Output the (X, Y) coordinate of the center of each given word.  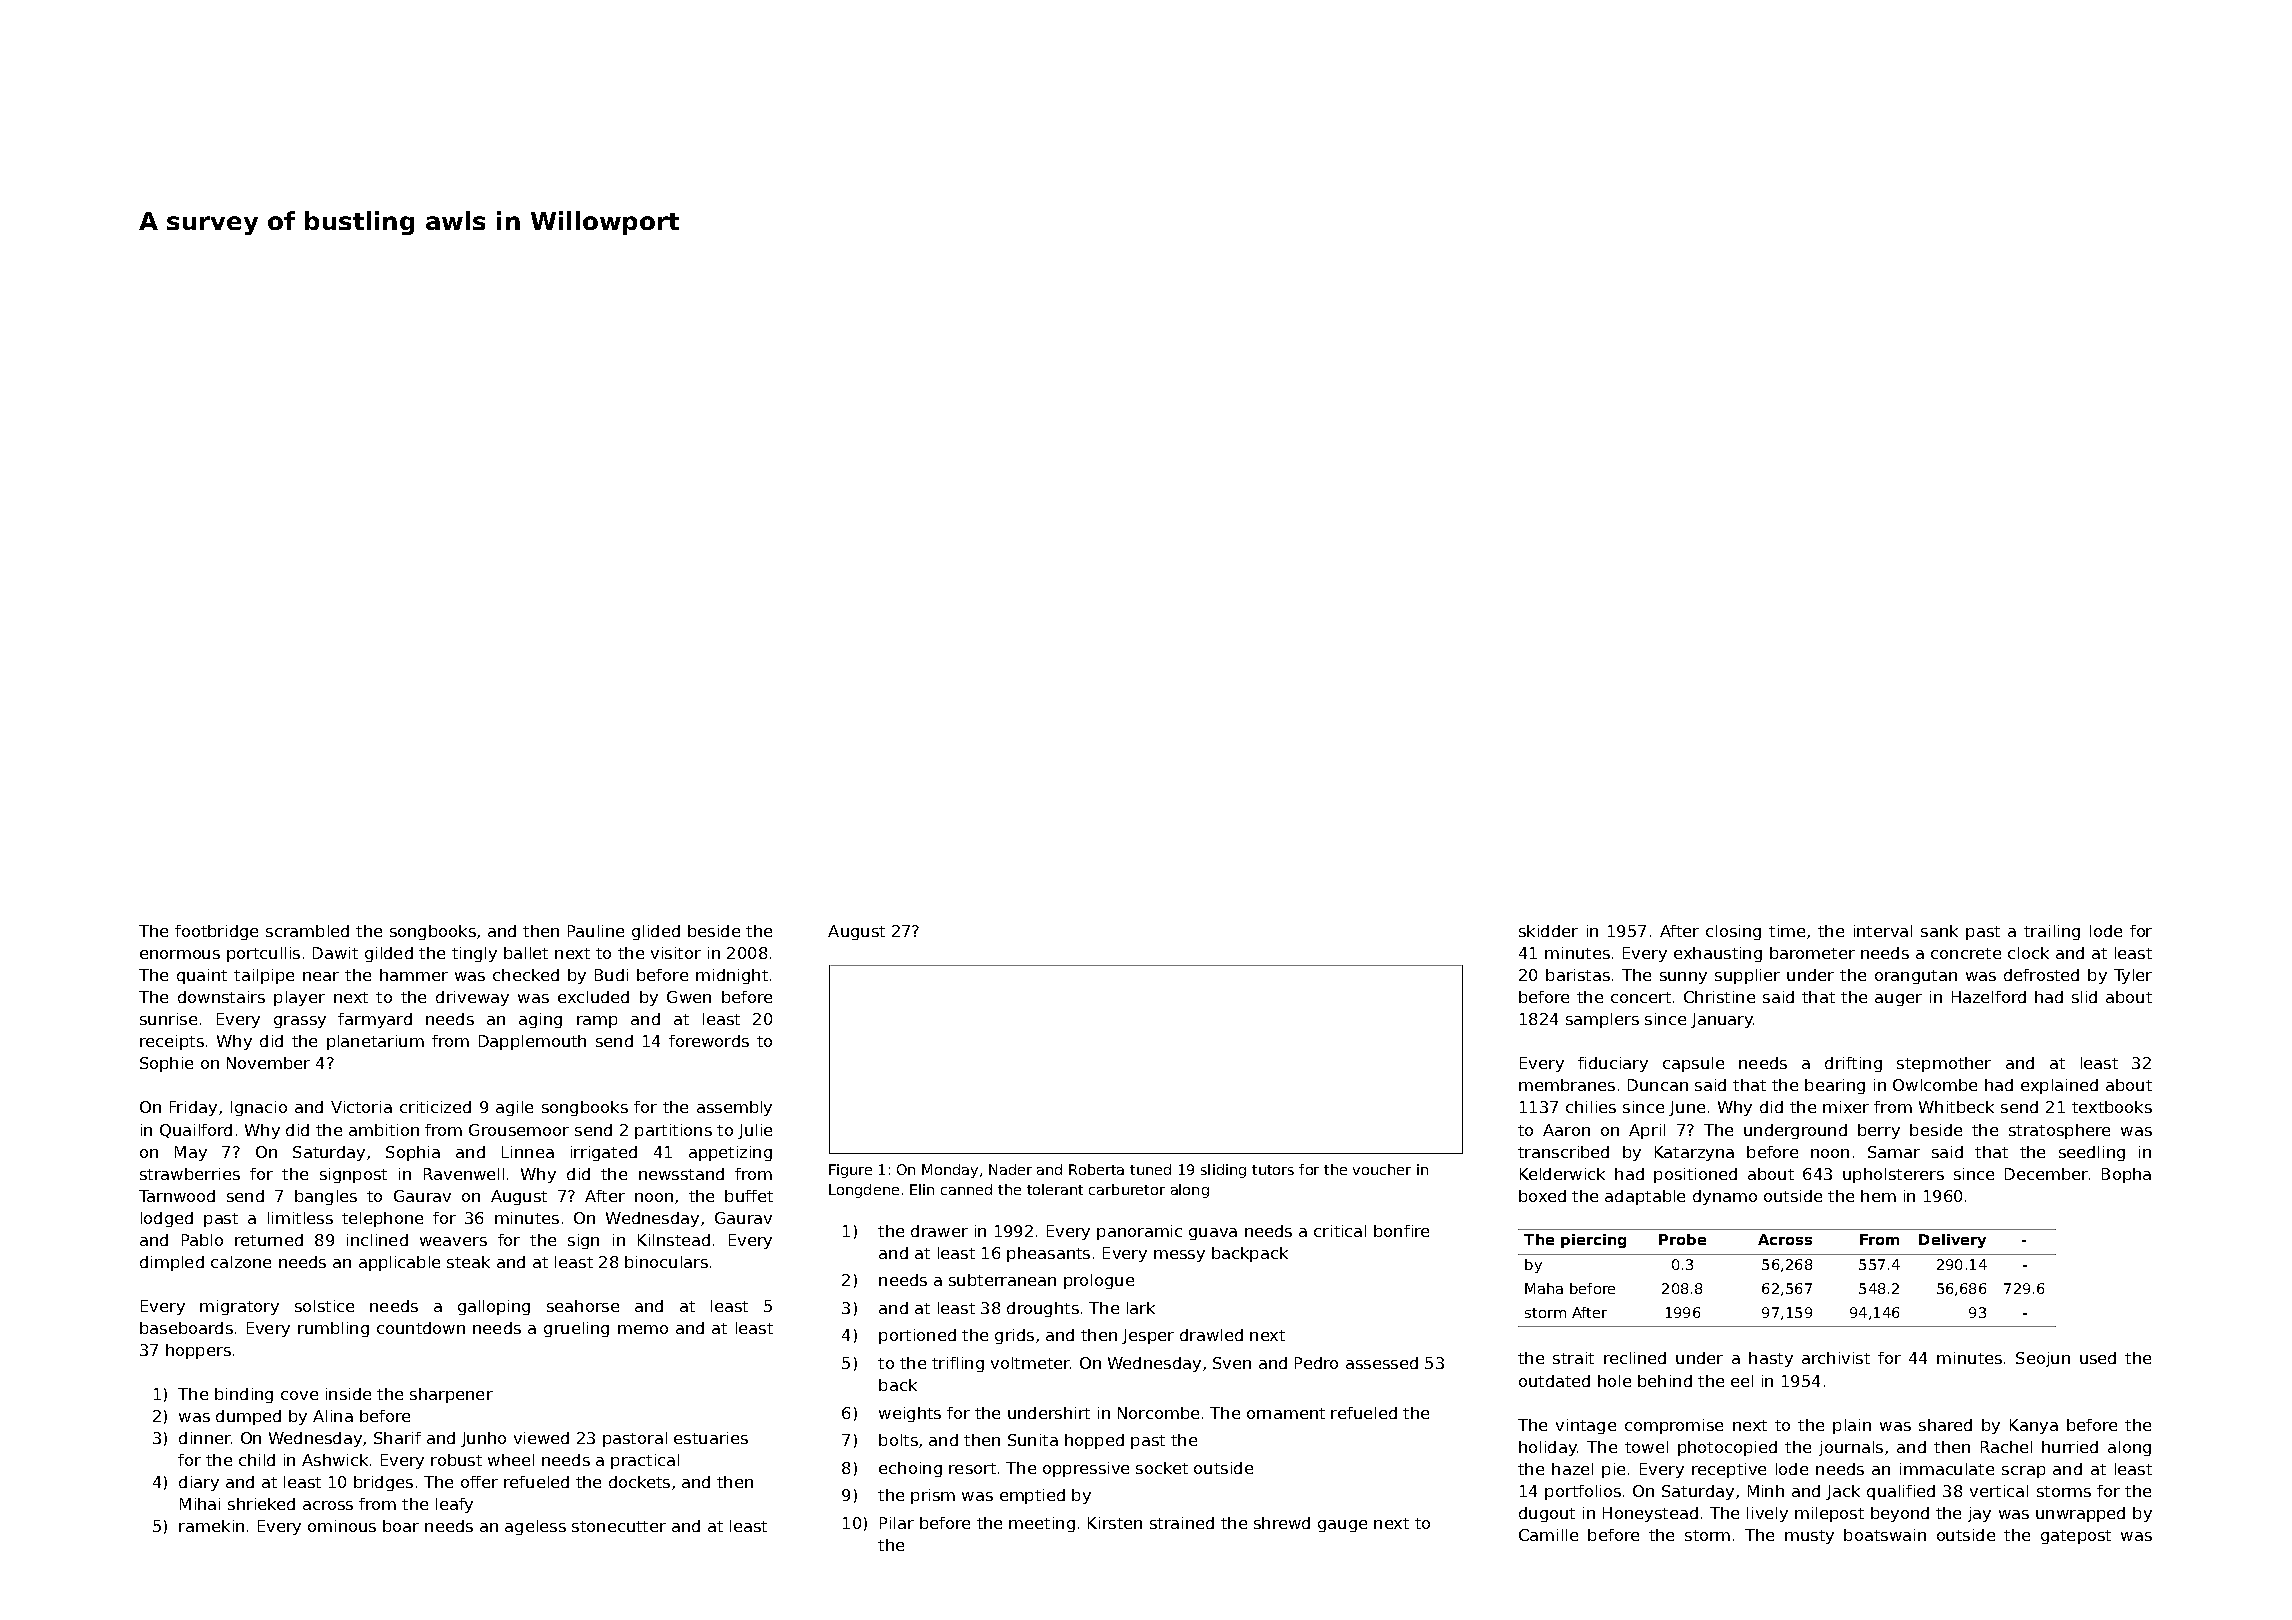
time (1787, 931)
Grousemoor (519, 1130)
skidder (1548, 931)
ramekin (211, 1526)
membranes (1567, 1085)
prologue (1099, 1281)
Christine (1719, 997)
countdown (421, 1328)
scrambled (307, 931)
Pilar (897, 1523)
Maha (1544, 1288)
